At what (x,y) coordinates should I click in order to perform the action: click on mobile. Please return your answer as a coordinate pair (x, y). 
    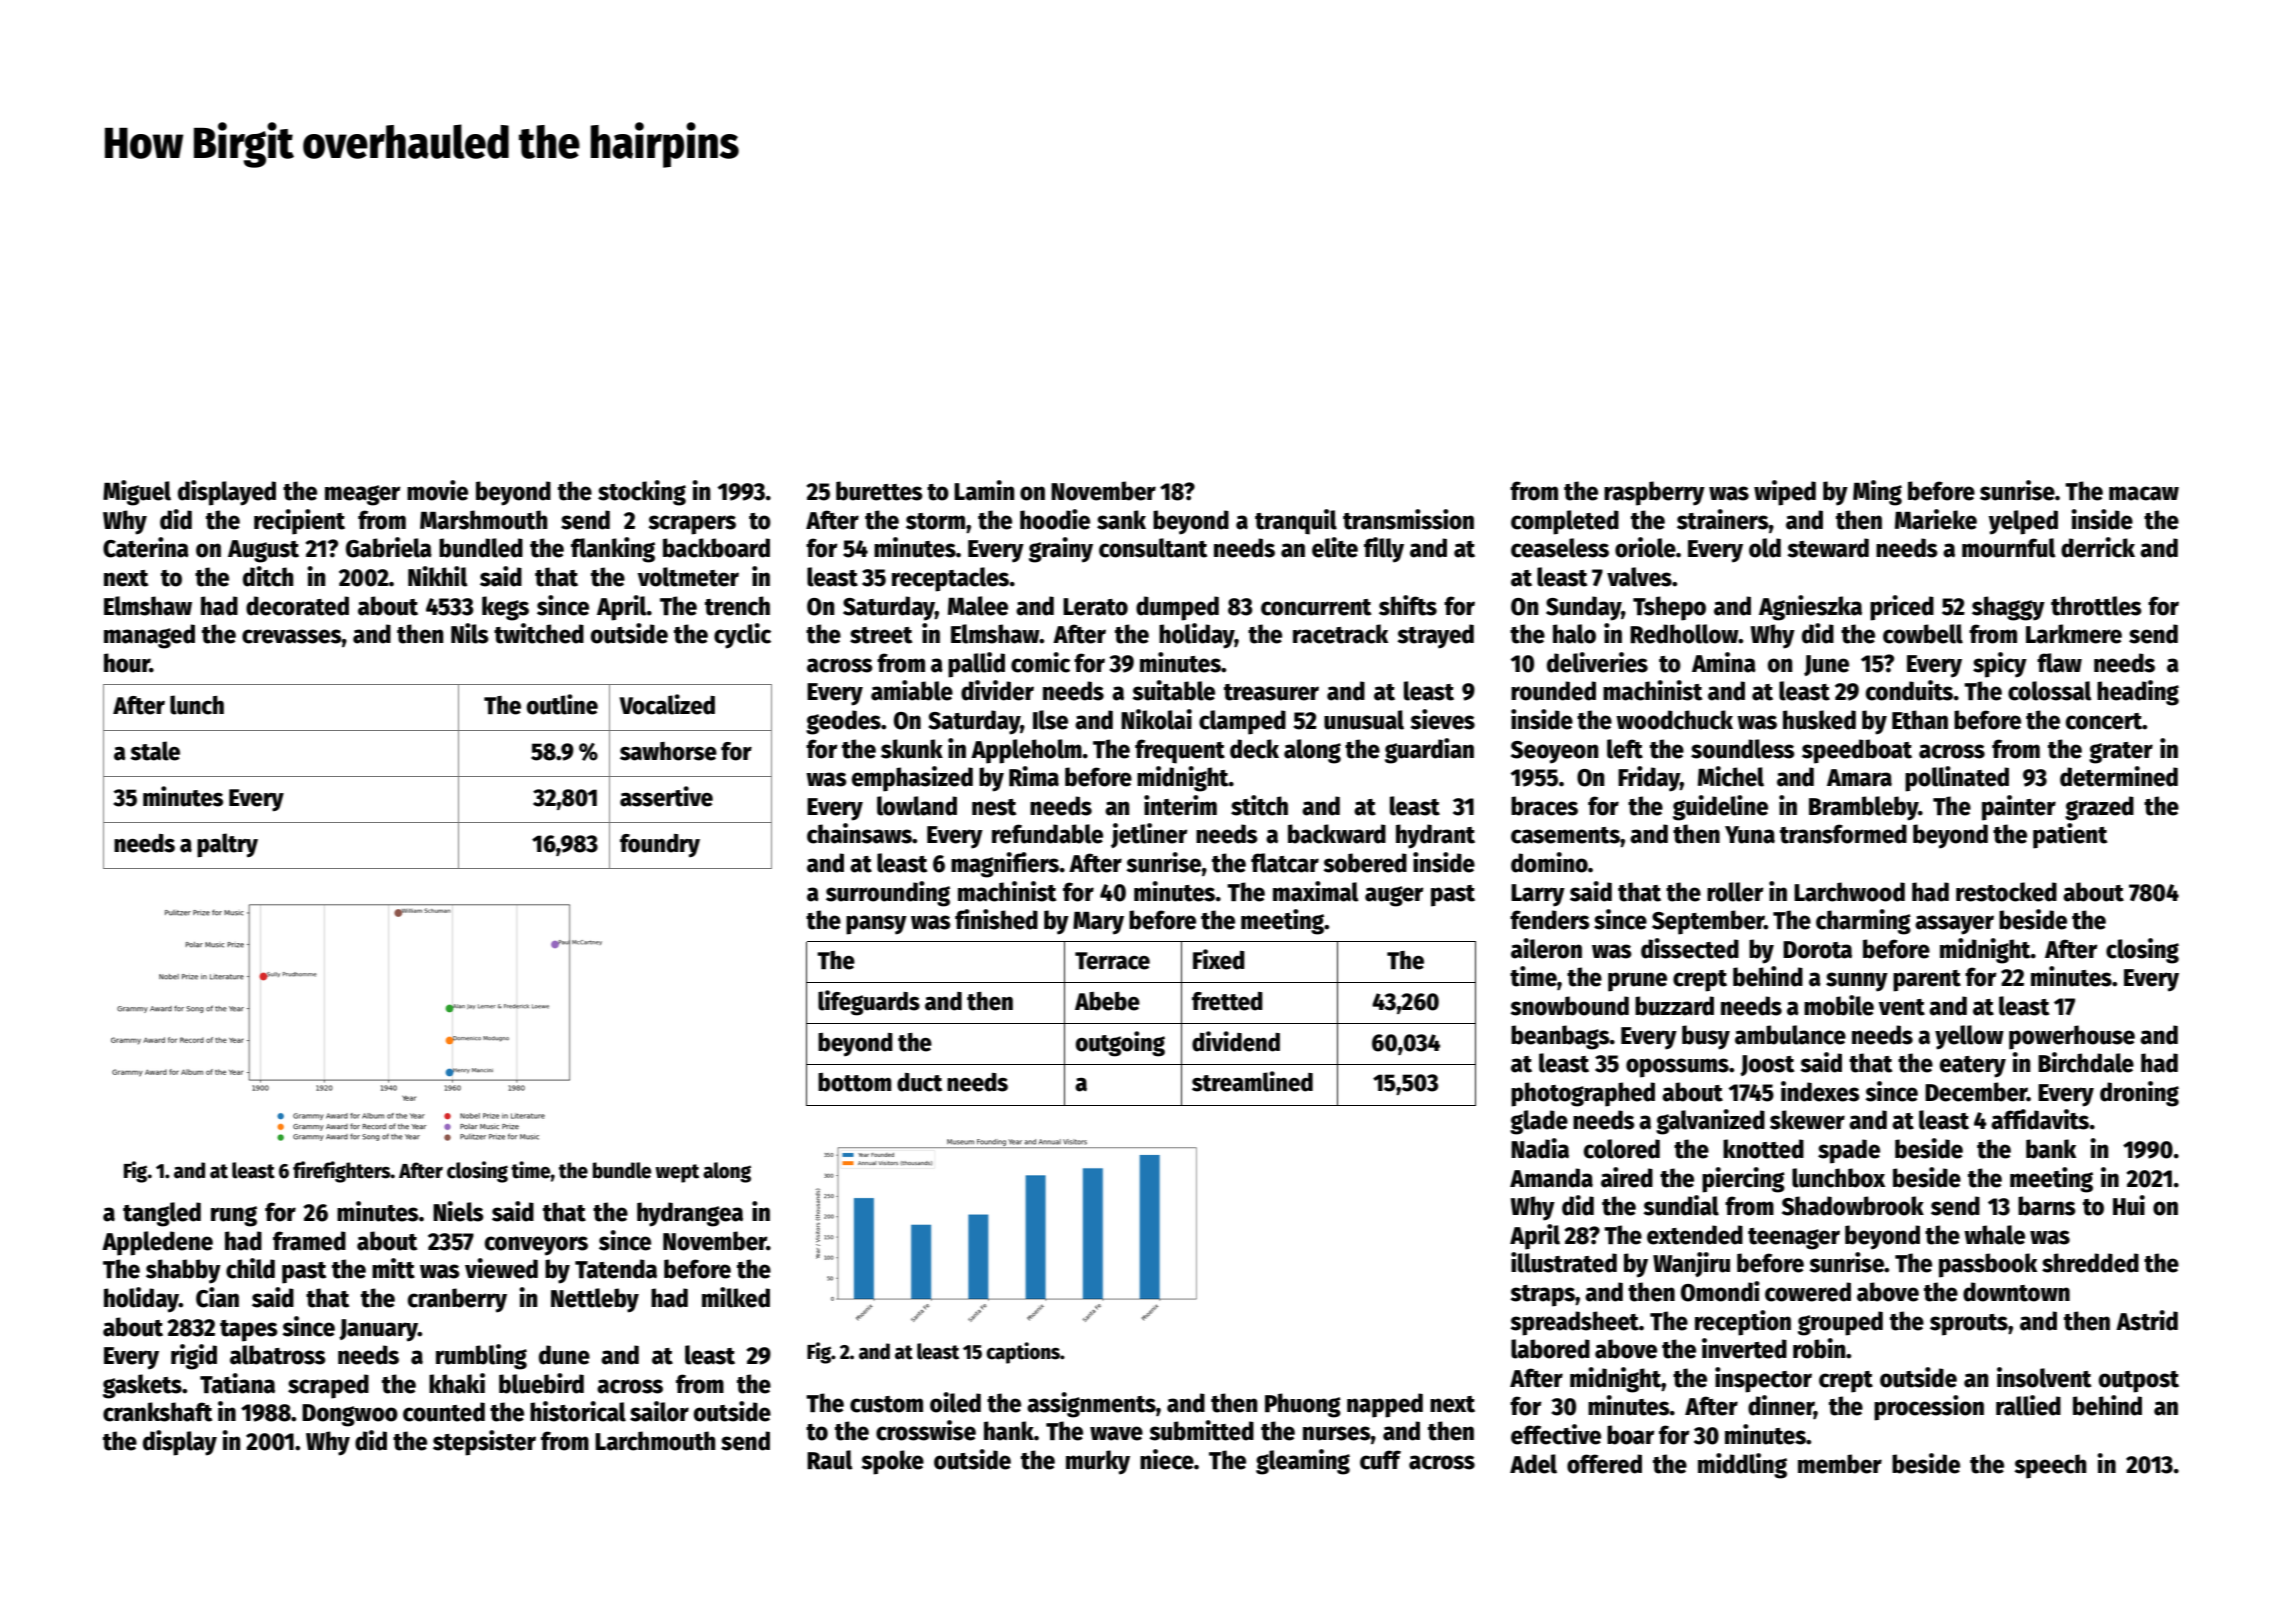
    Looking at the image, I should click on (1839, 1005).
